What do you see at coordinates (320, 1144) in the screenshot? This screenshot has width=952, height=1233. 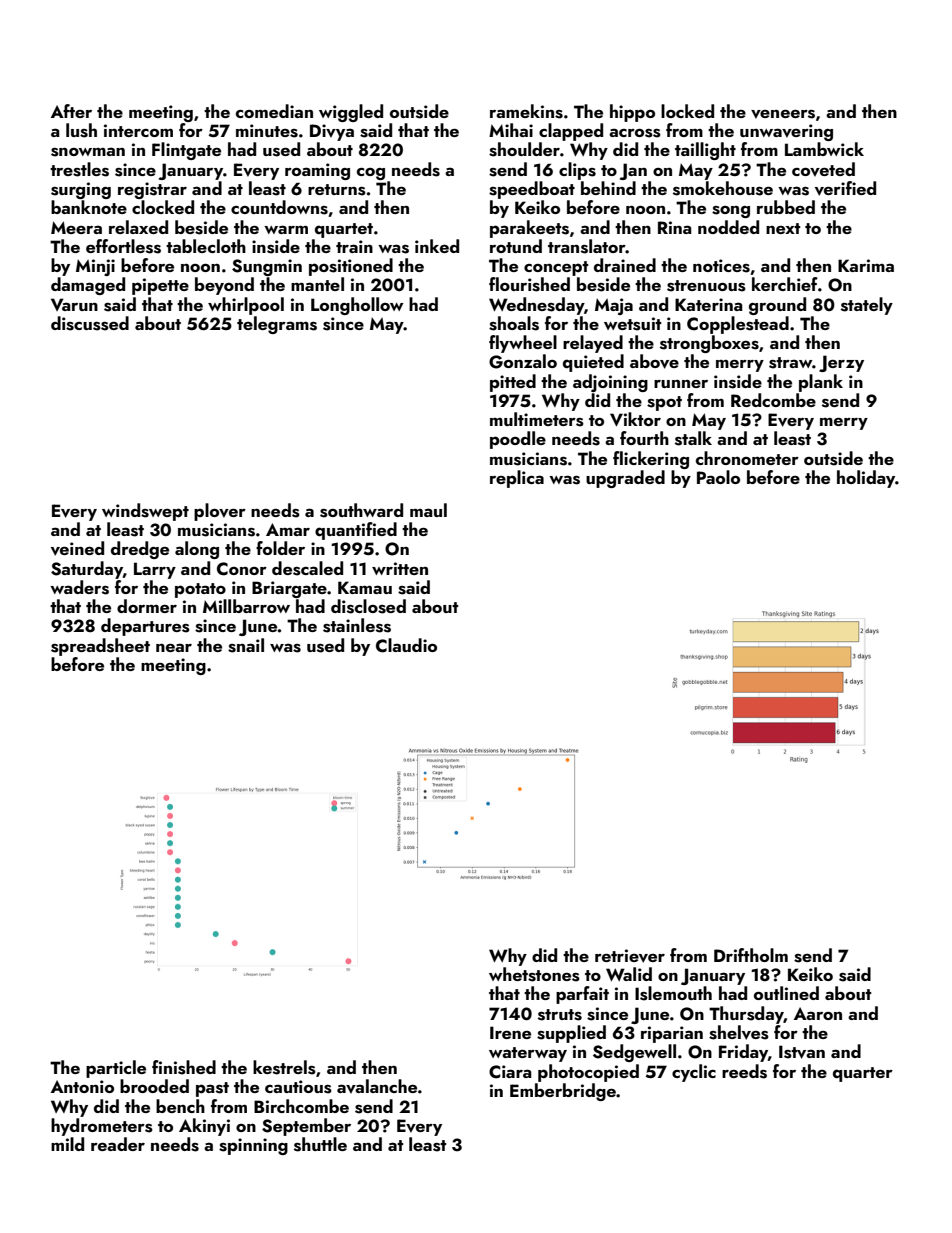 I see `shuttle` at bounding box center [320, 1144].
